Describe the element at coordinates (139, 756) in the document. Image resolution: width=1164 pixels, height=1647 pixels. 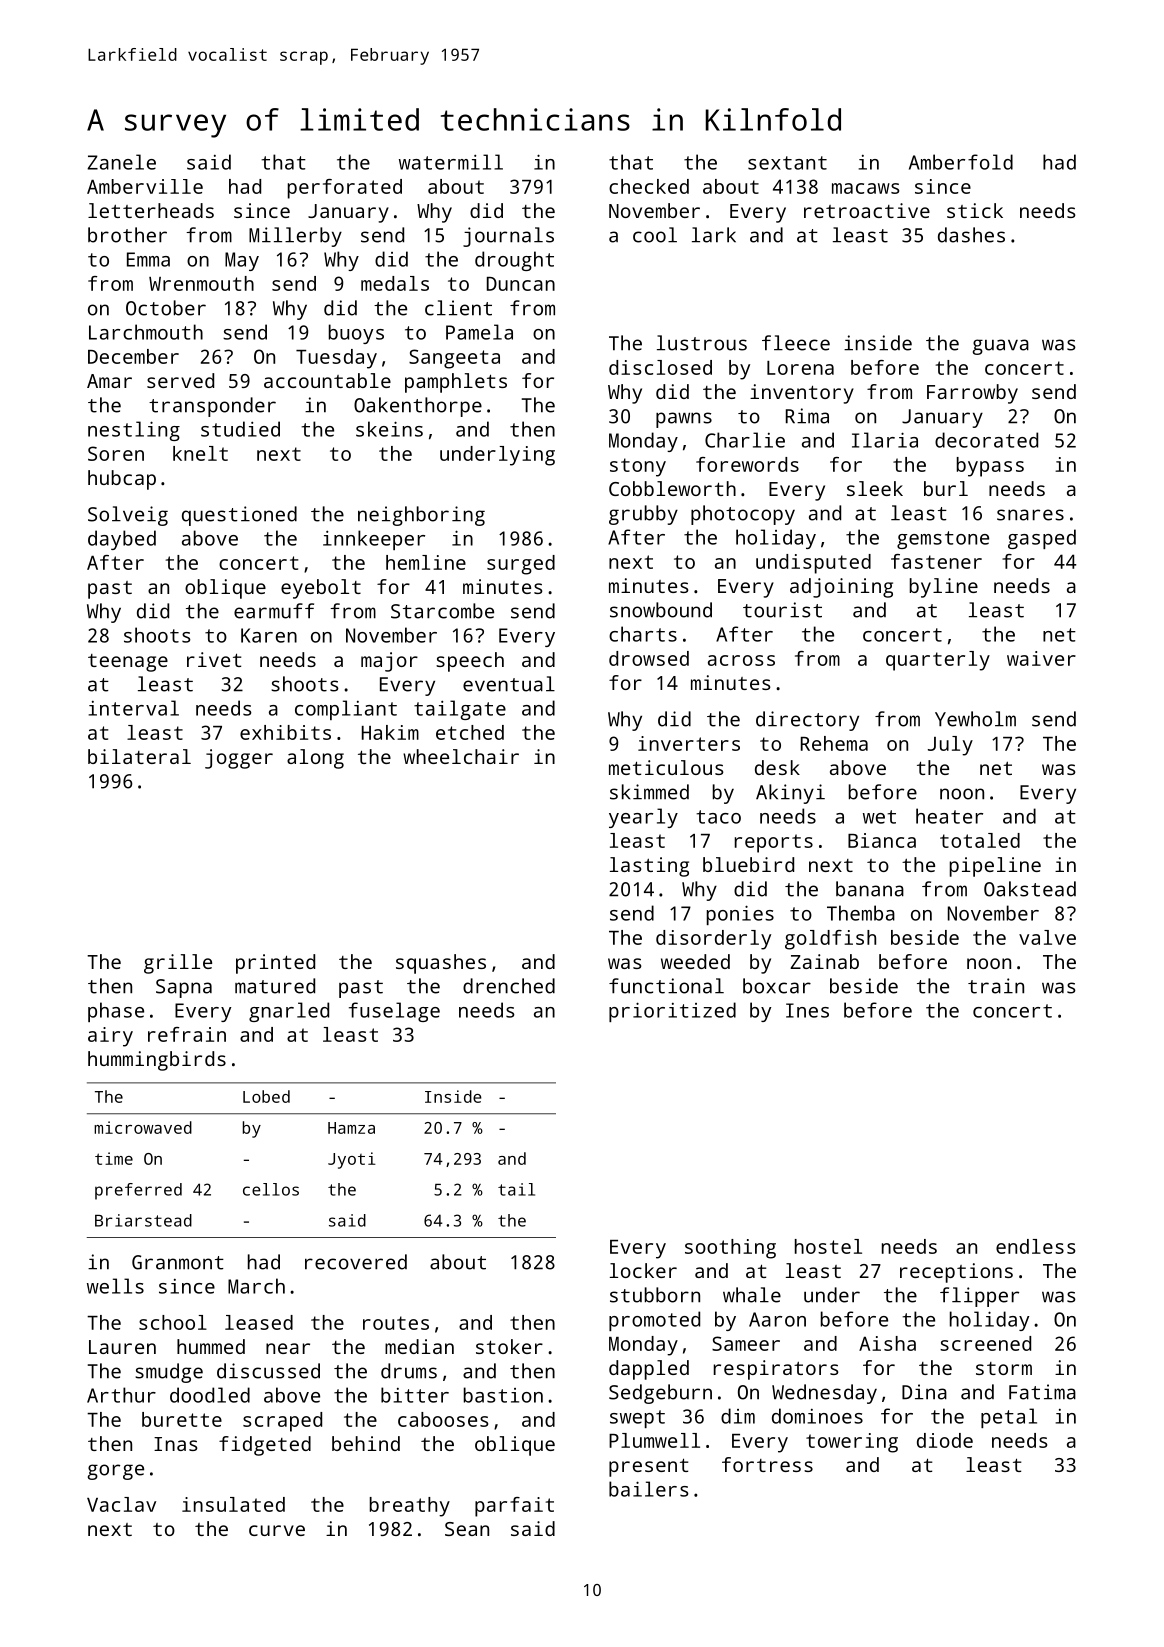
I see `bilateral` at that location.
